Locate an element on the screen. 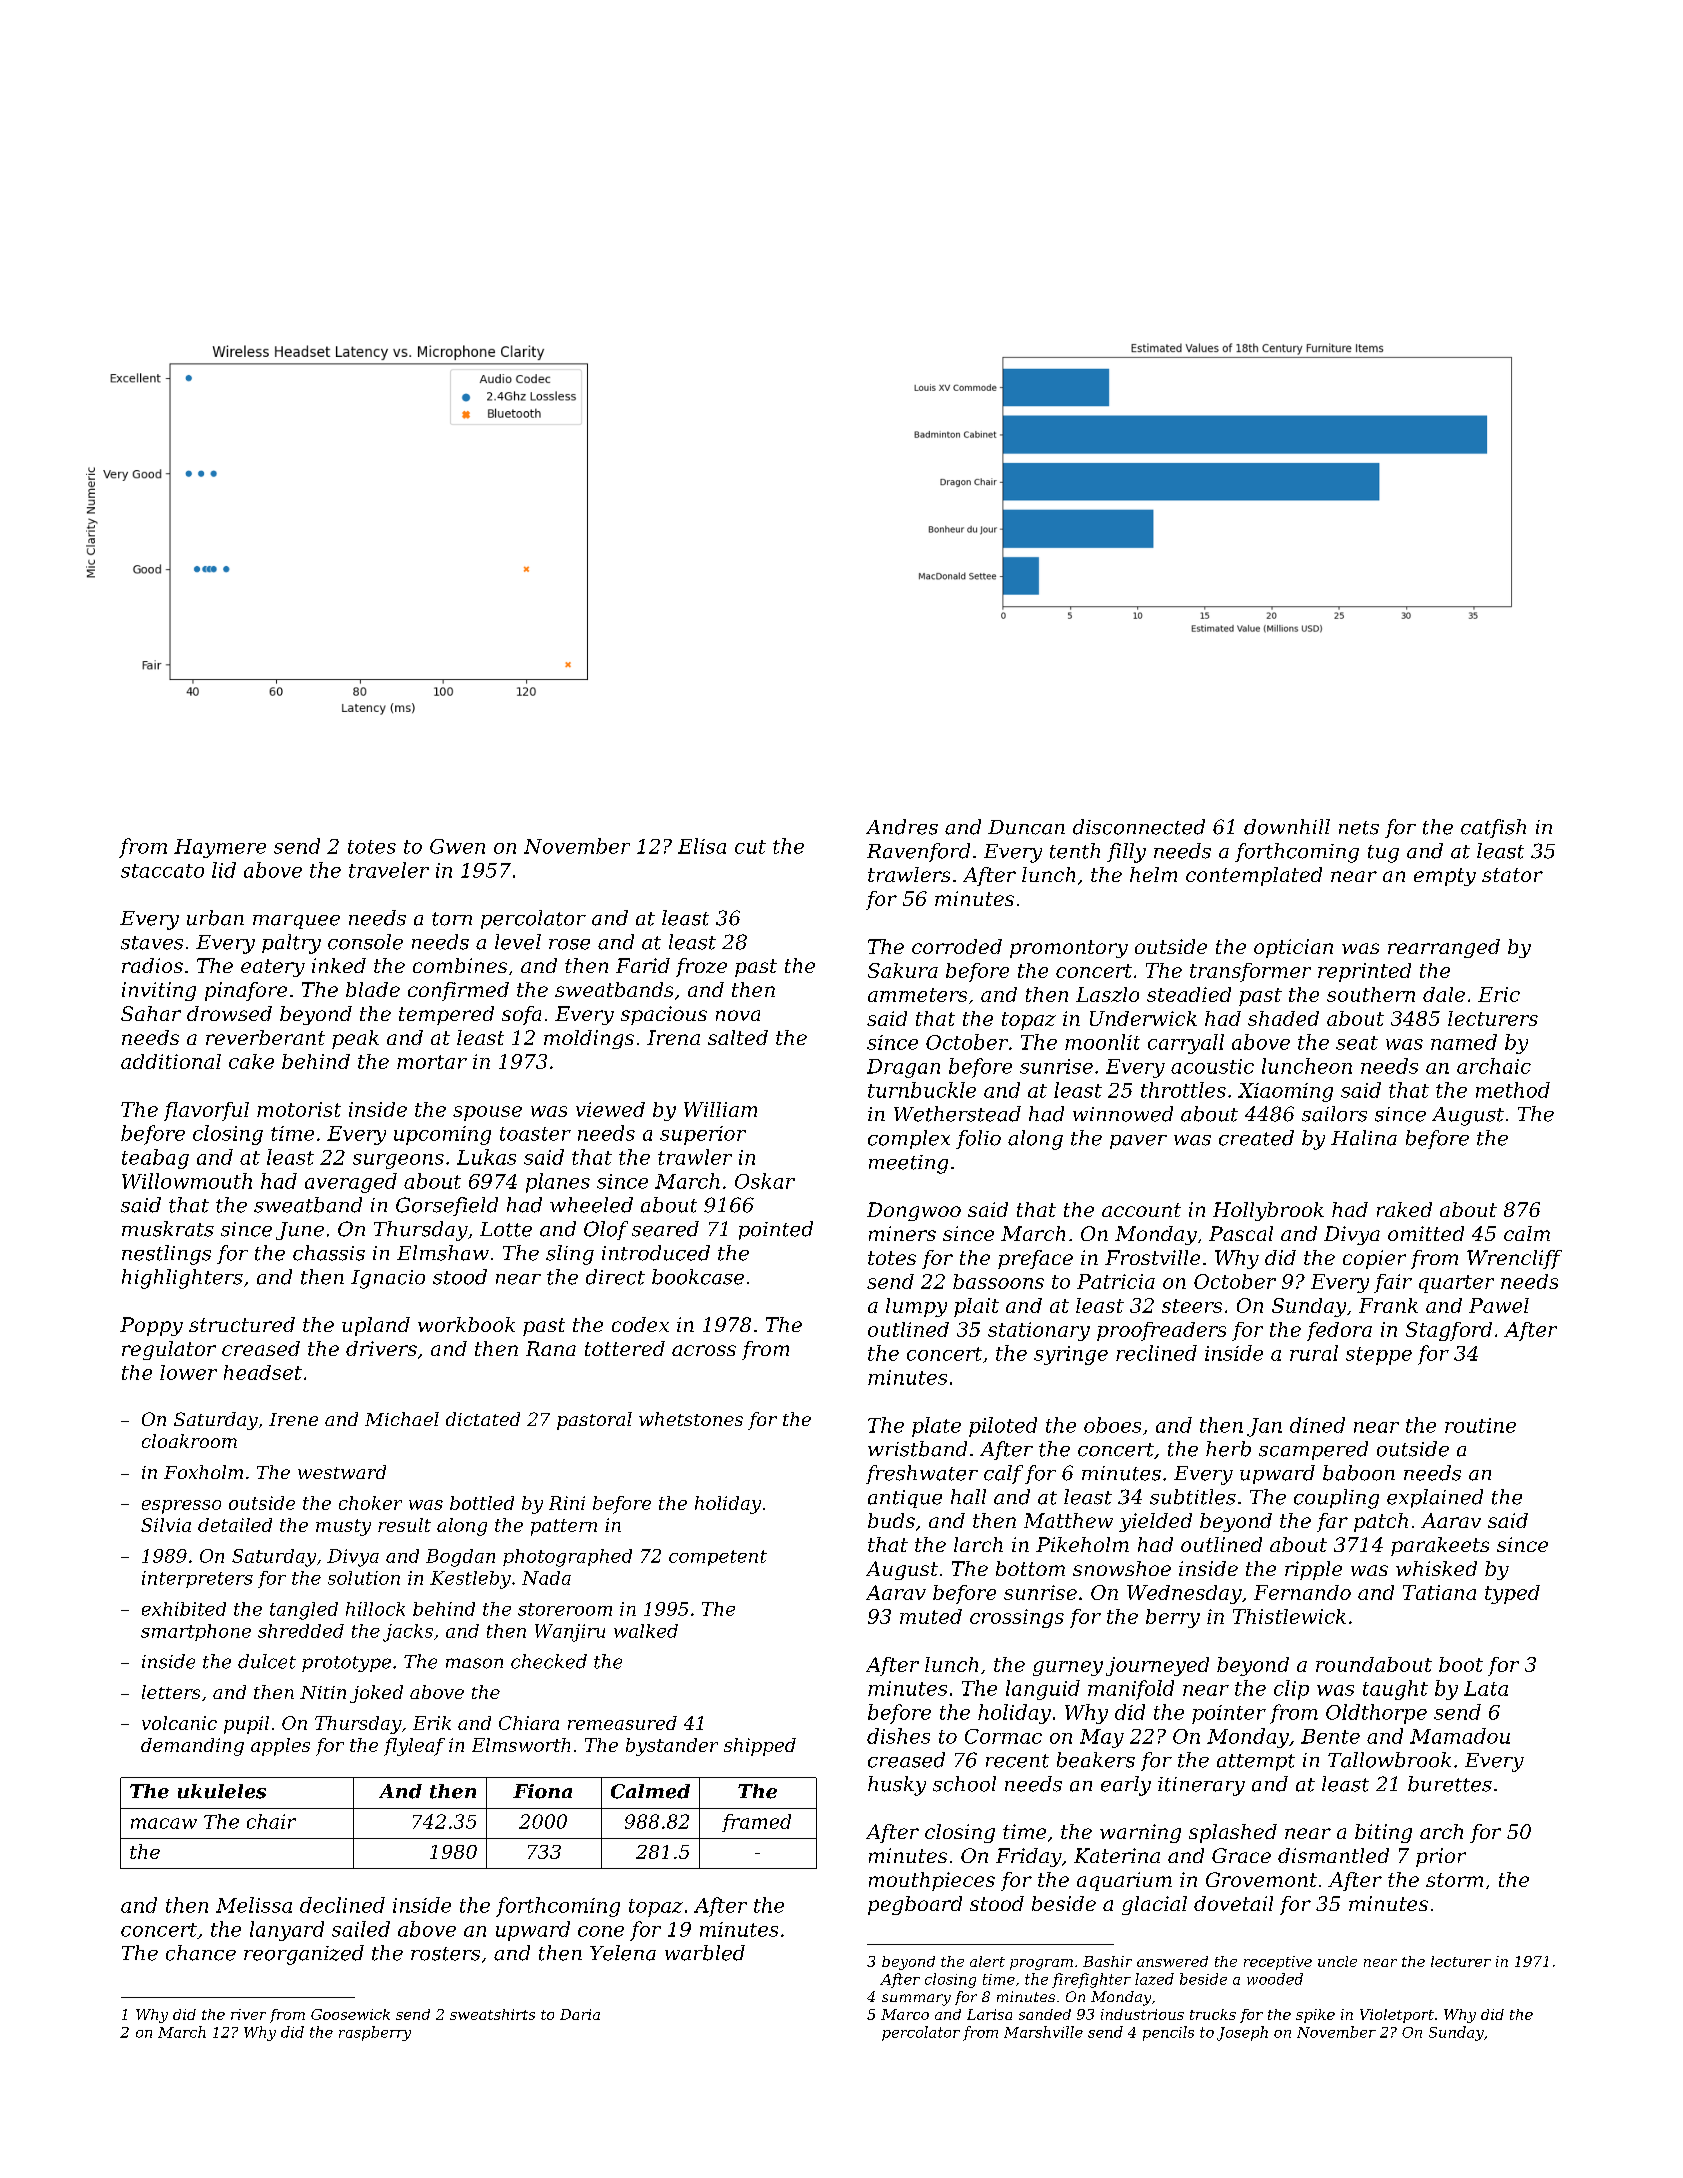 The image size is (1683, 2178). flavorful is located at coordinates (206, 1111).
